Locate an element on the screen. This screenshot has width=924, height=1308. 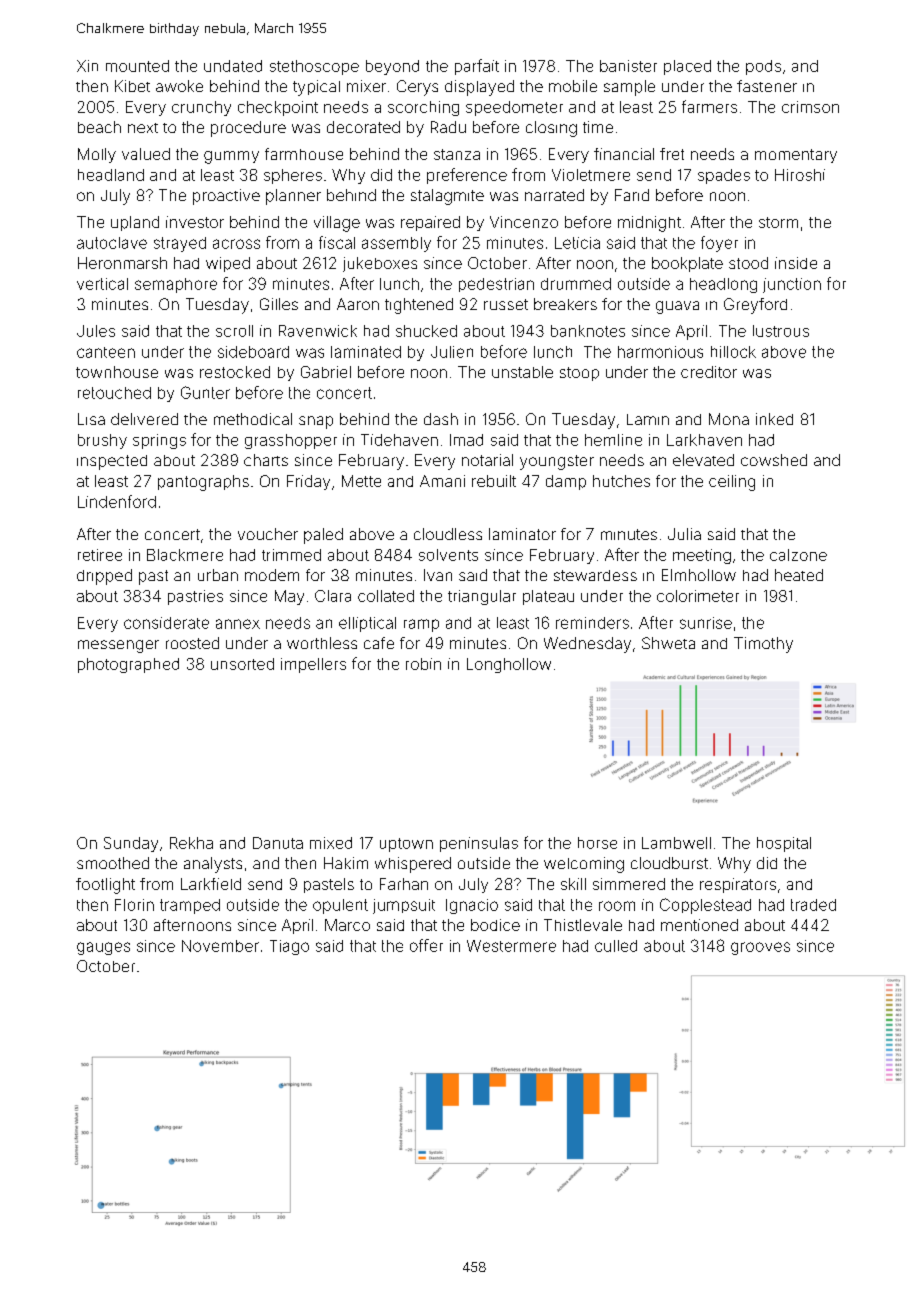
closing is located at coordinates (551, 129).
